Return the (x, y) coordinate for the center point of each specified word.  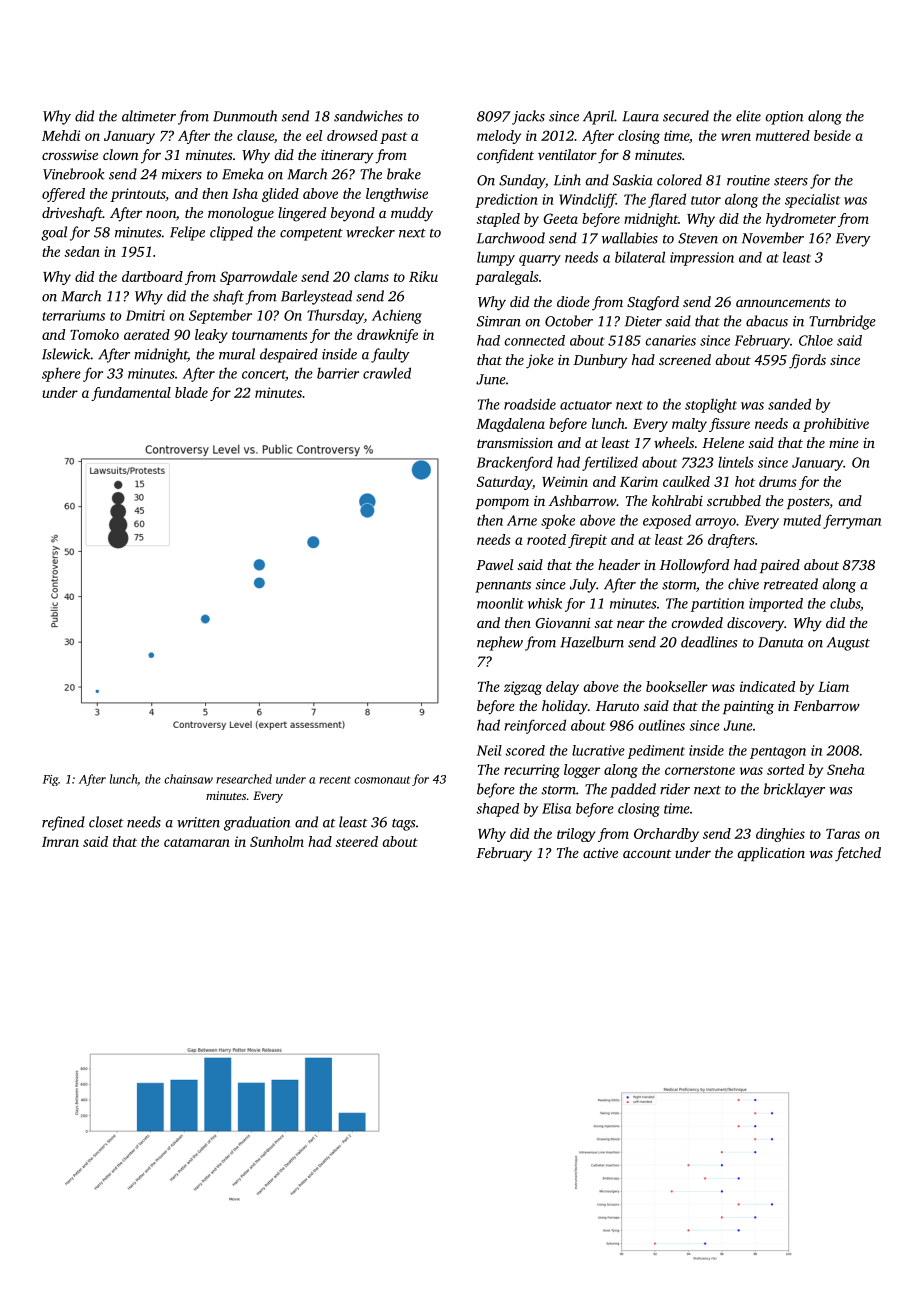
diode (573, 301)
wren (736, 137)
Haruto (617, 706)
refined (63, 823)
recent (335, 780)
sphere (61, 374)
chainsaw (188, 779)
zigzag (523, 688)
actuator (586, 405)
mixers (182, 174)
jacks (528, 117)
